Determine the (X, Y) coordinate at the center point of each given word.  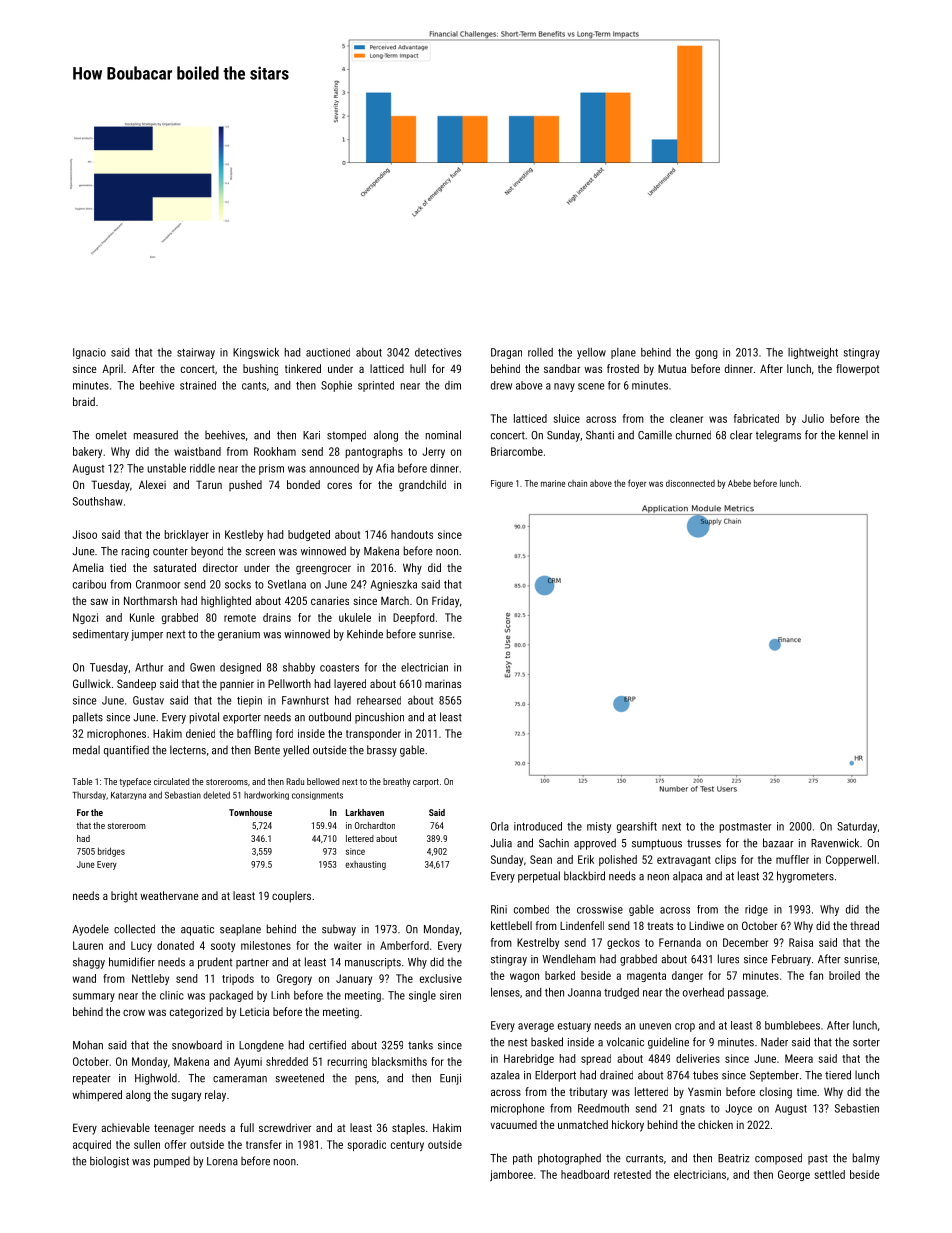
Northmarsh (150, 600)
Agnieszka (394, 585)
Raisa (801, 942)
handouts (412, 534)
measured (156, 435)
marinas (443, 684)
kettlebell (511, 925)
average (536, 1027)
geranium (239, 635)
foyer (637, 484)
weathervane (169, 895)
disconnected (690, 483)
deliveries (698, 1058)
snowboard (197, 1045)
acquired (92, 1145)
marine (553, 483)
